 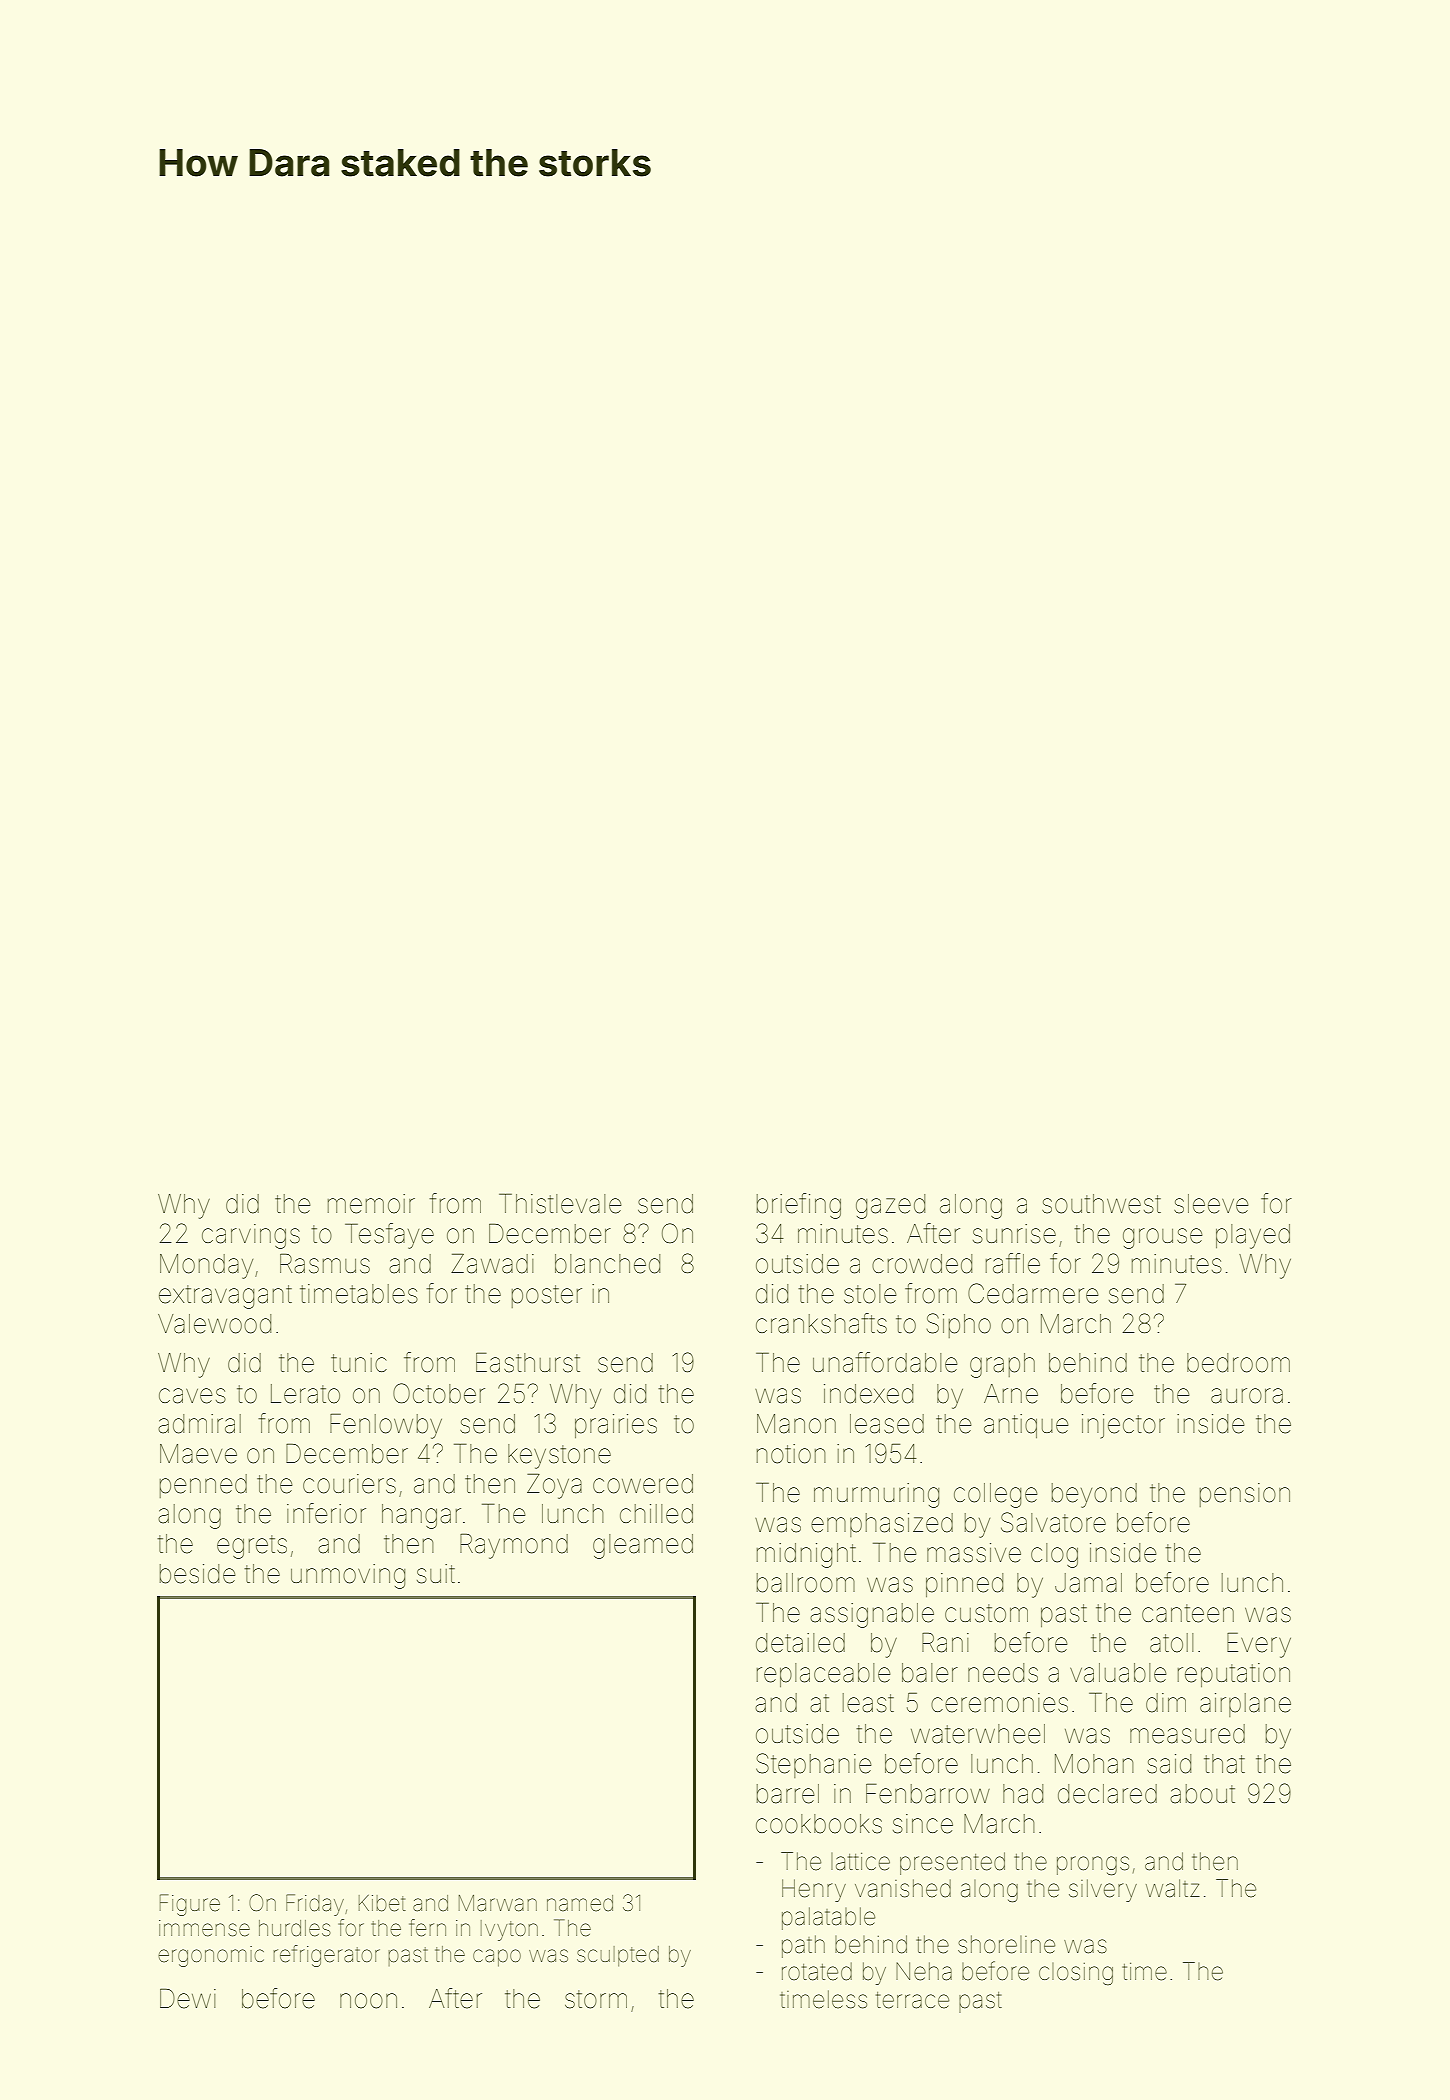 I want to click on Figure, so click(x=190, y=1905).
